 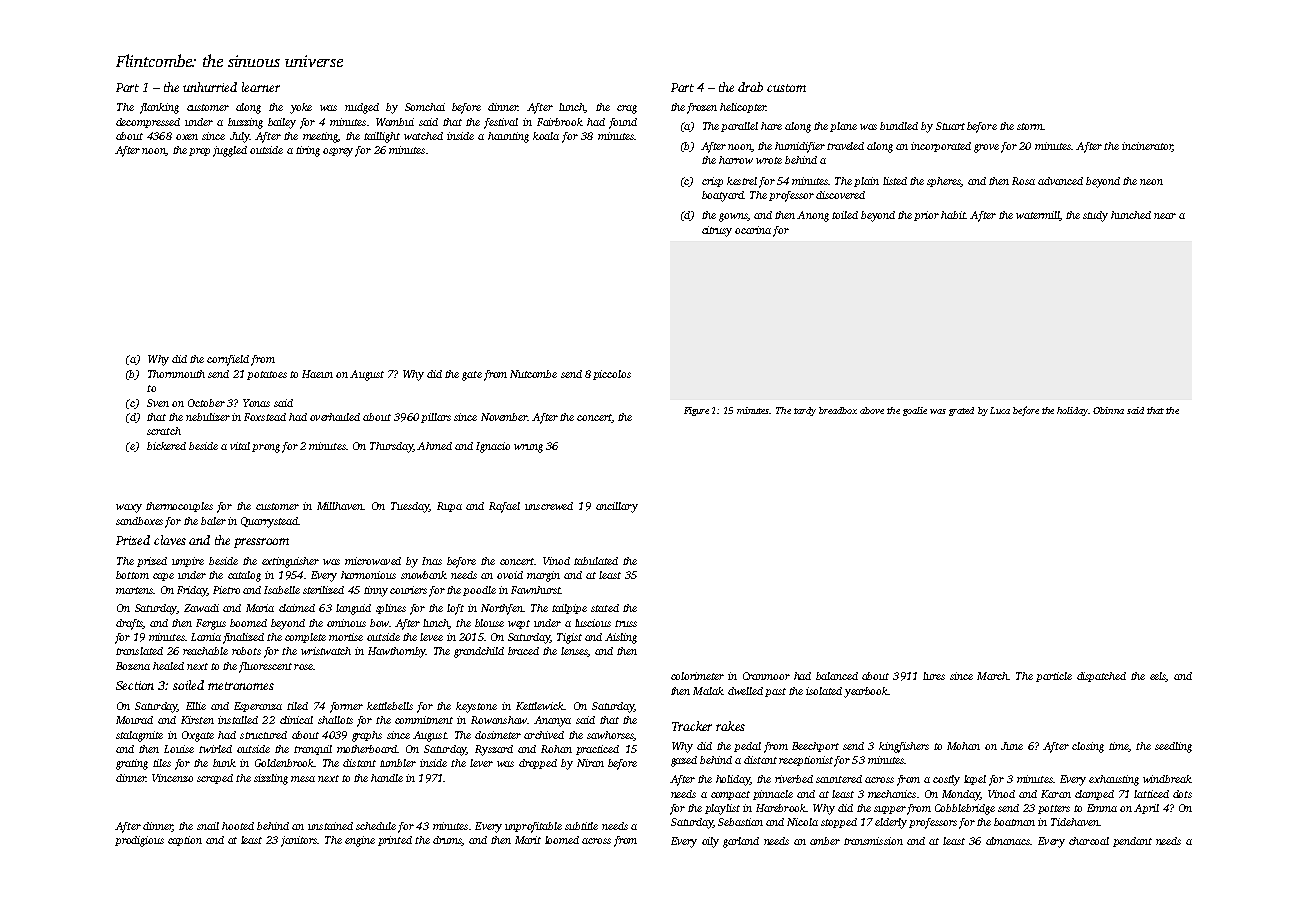 I want to click on goalie, so click(x=915, y=411).
